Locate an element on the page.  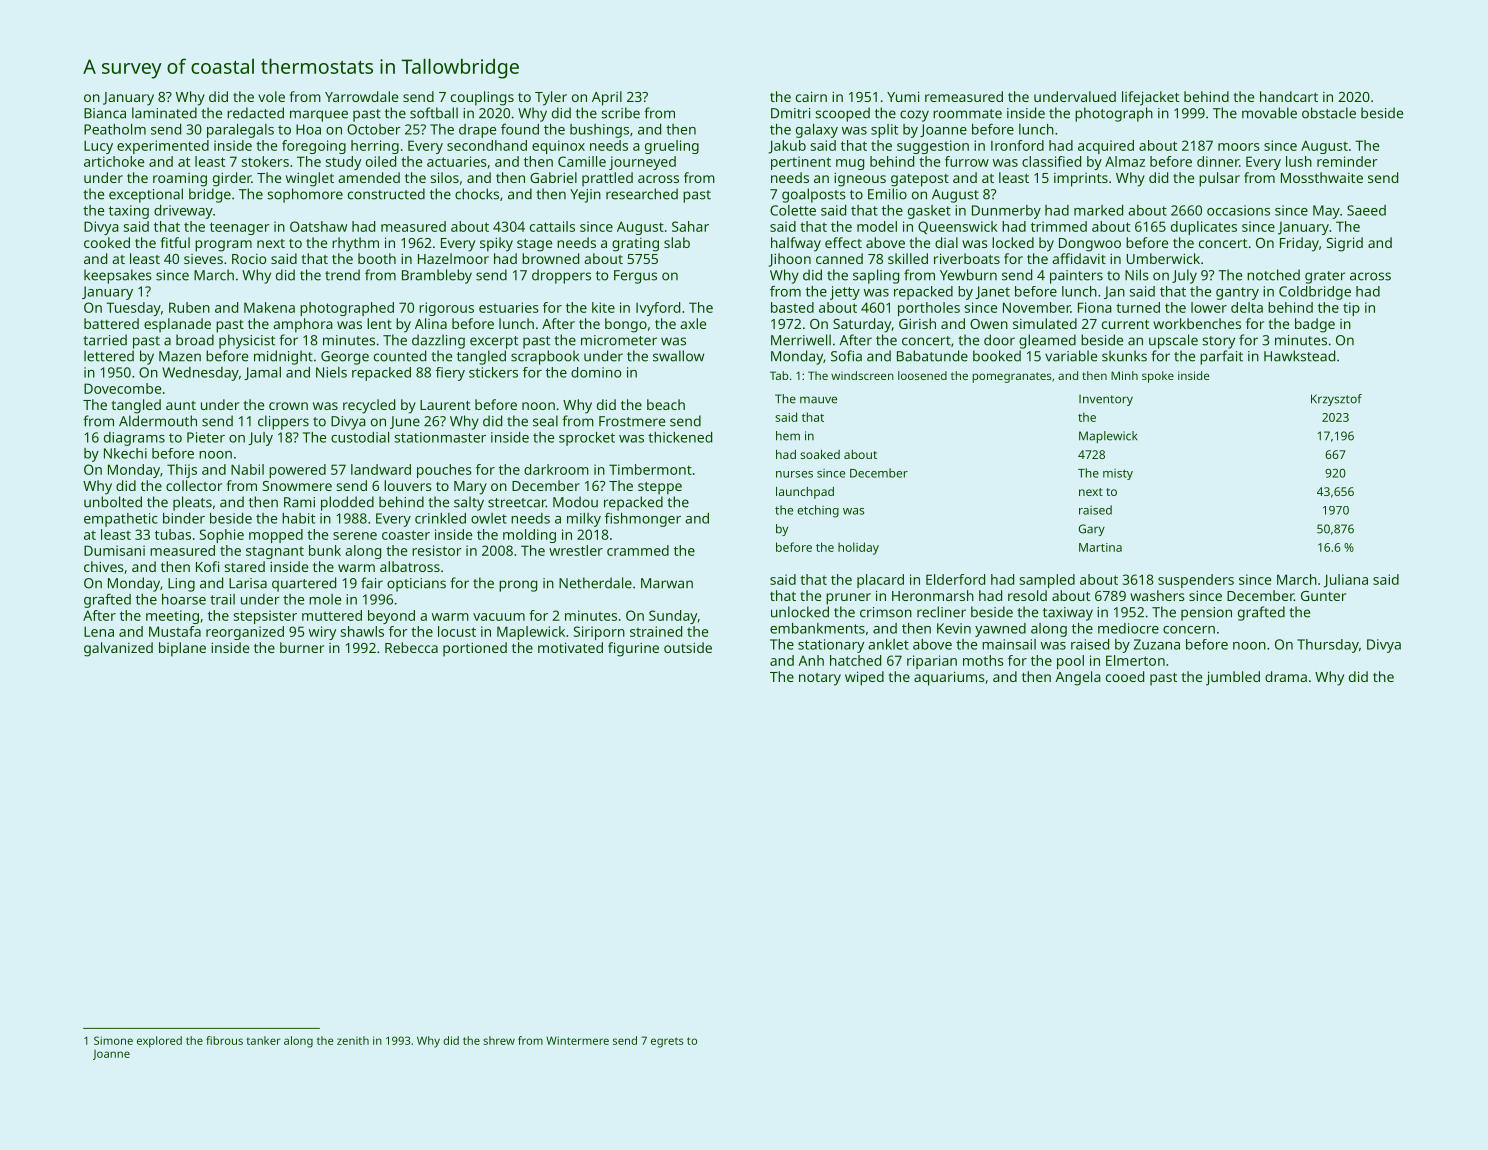
Wintermere is located at coordinates (577, 1040).
